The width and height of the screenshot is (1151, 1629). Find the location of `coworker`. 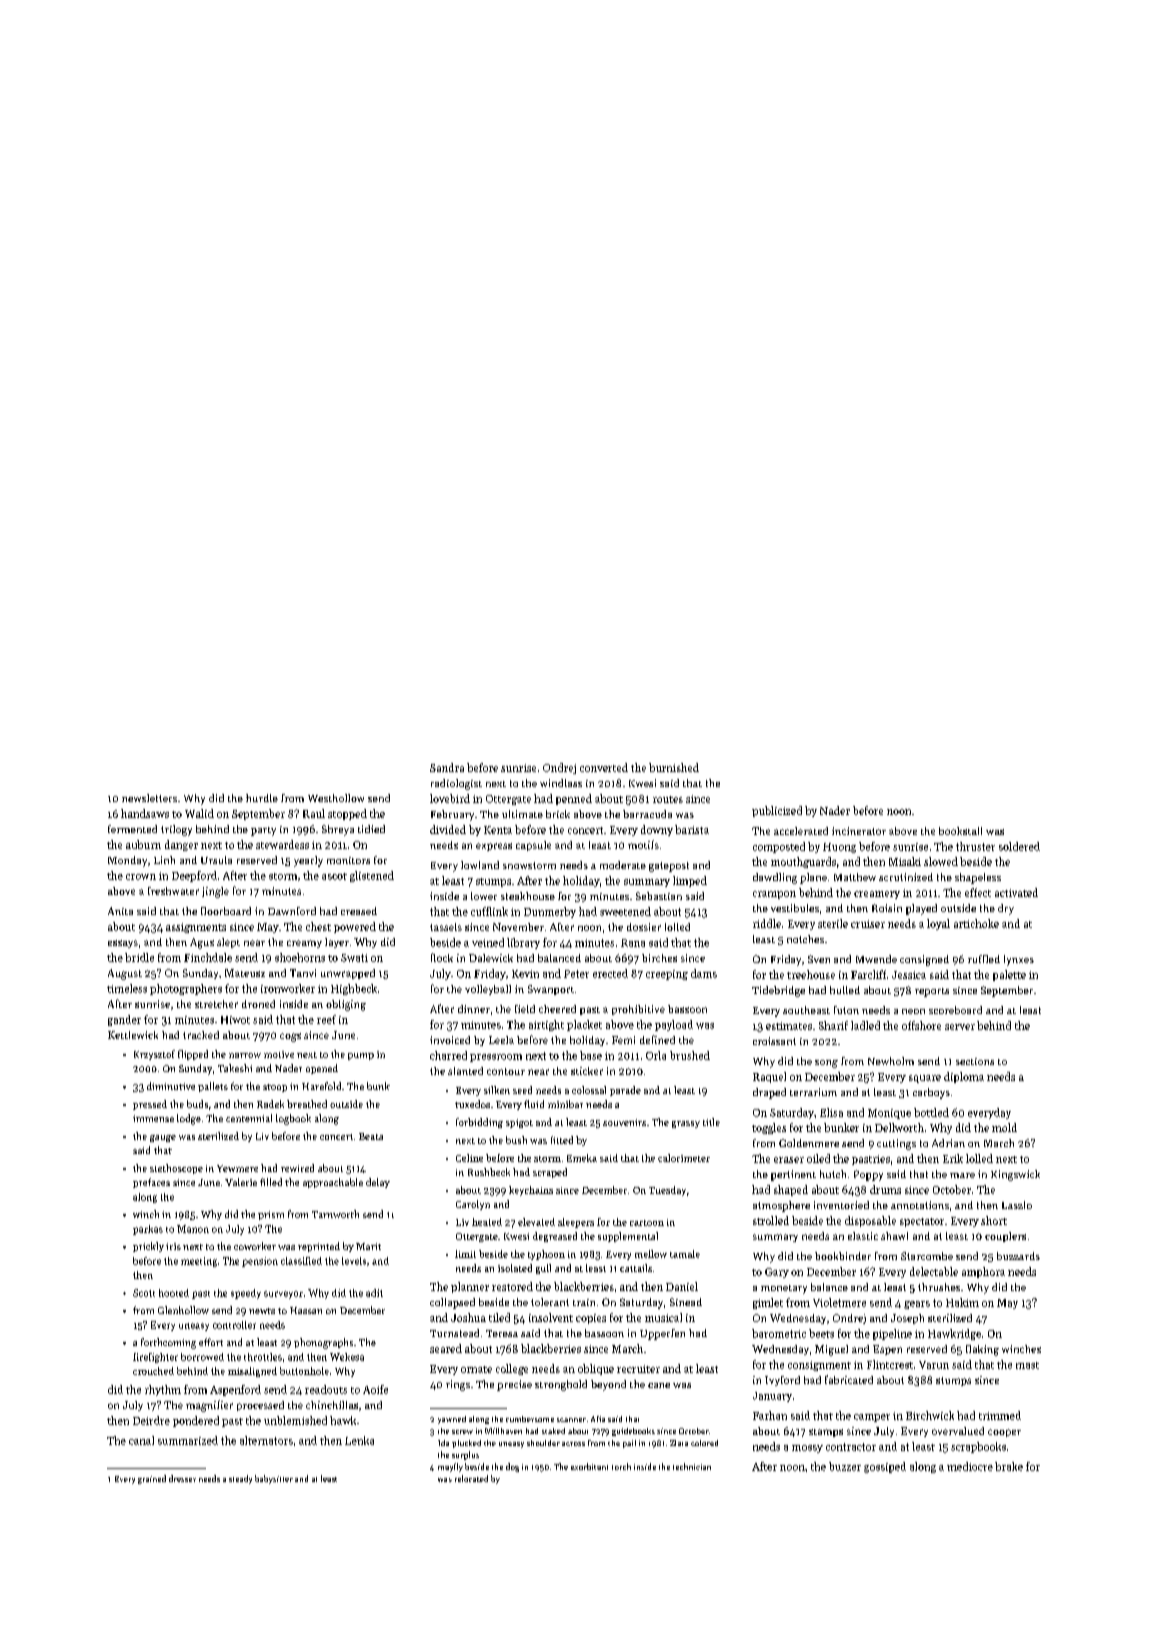

coworker is located at coordinates (255, 1246).
